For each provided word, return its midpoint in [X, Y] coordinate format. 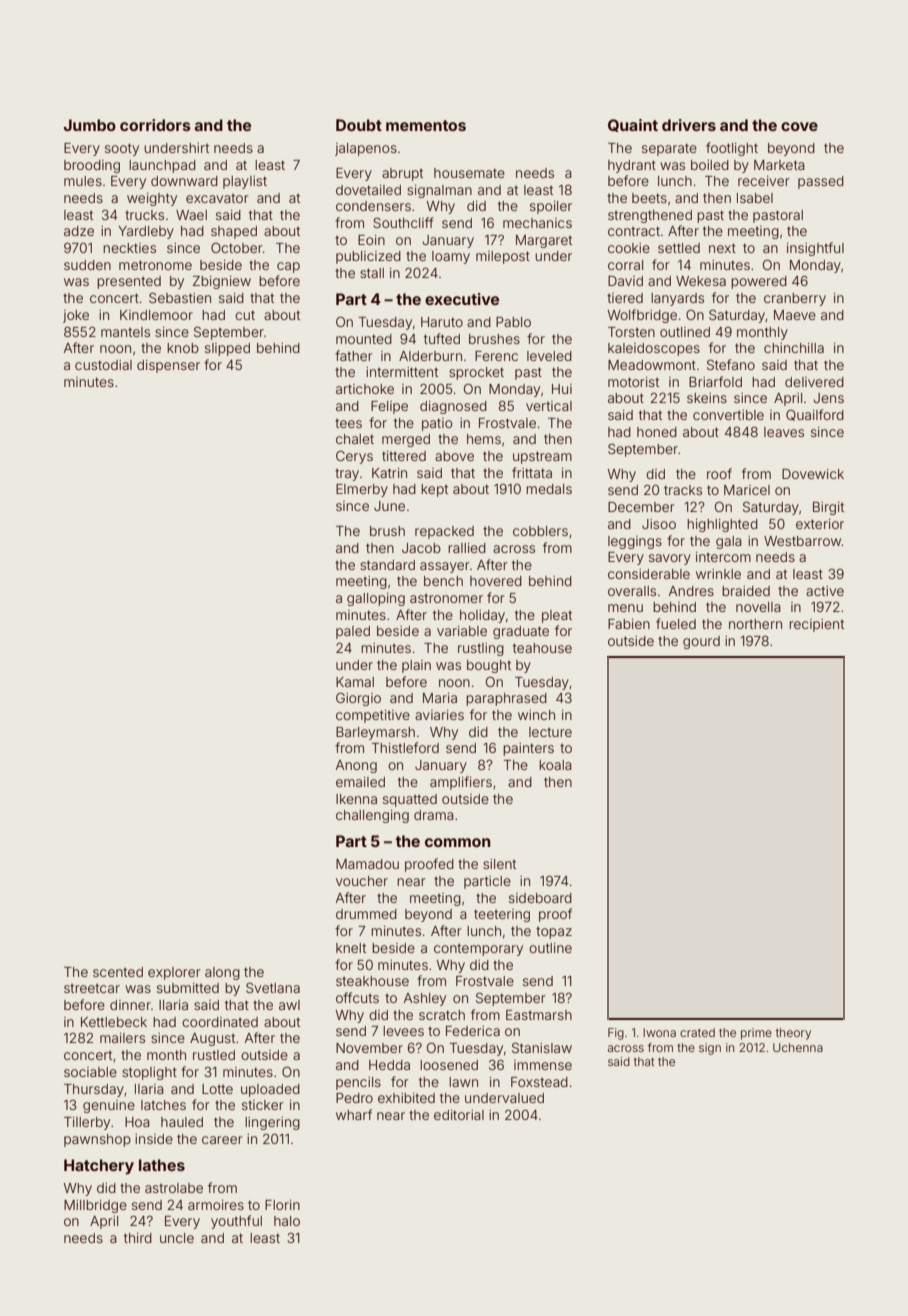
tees [348, 423]
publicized [368, 257]
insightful [815, 249]
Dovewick [813, 474]
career [222, 1140]
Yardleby [146, 232]
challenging [372, 816]
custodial [103, 365]
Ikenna [356, 799]
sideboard [540, 898]
